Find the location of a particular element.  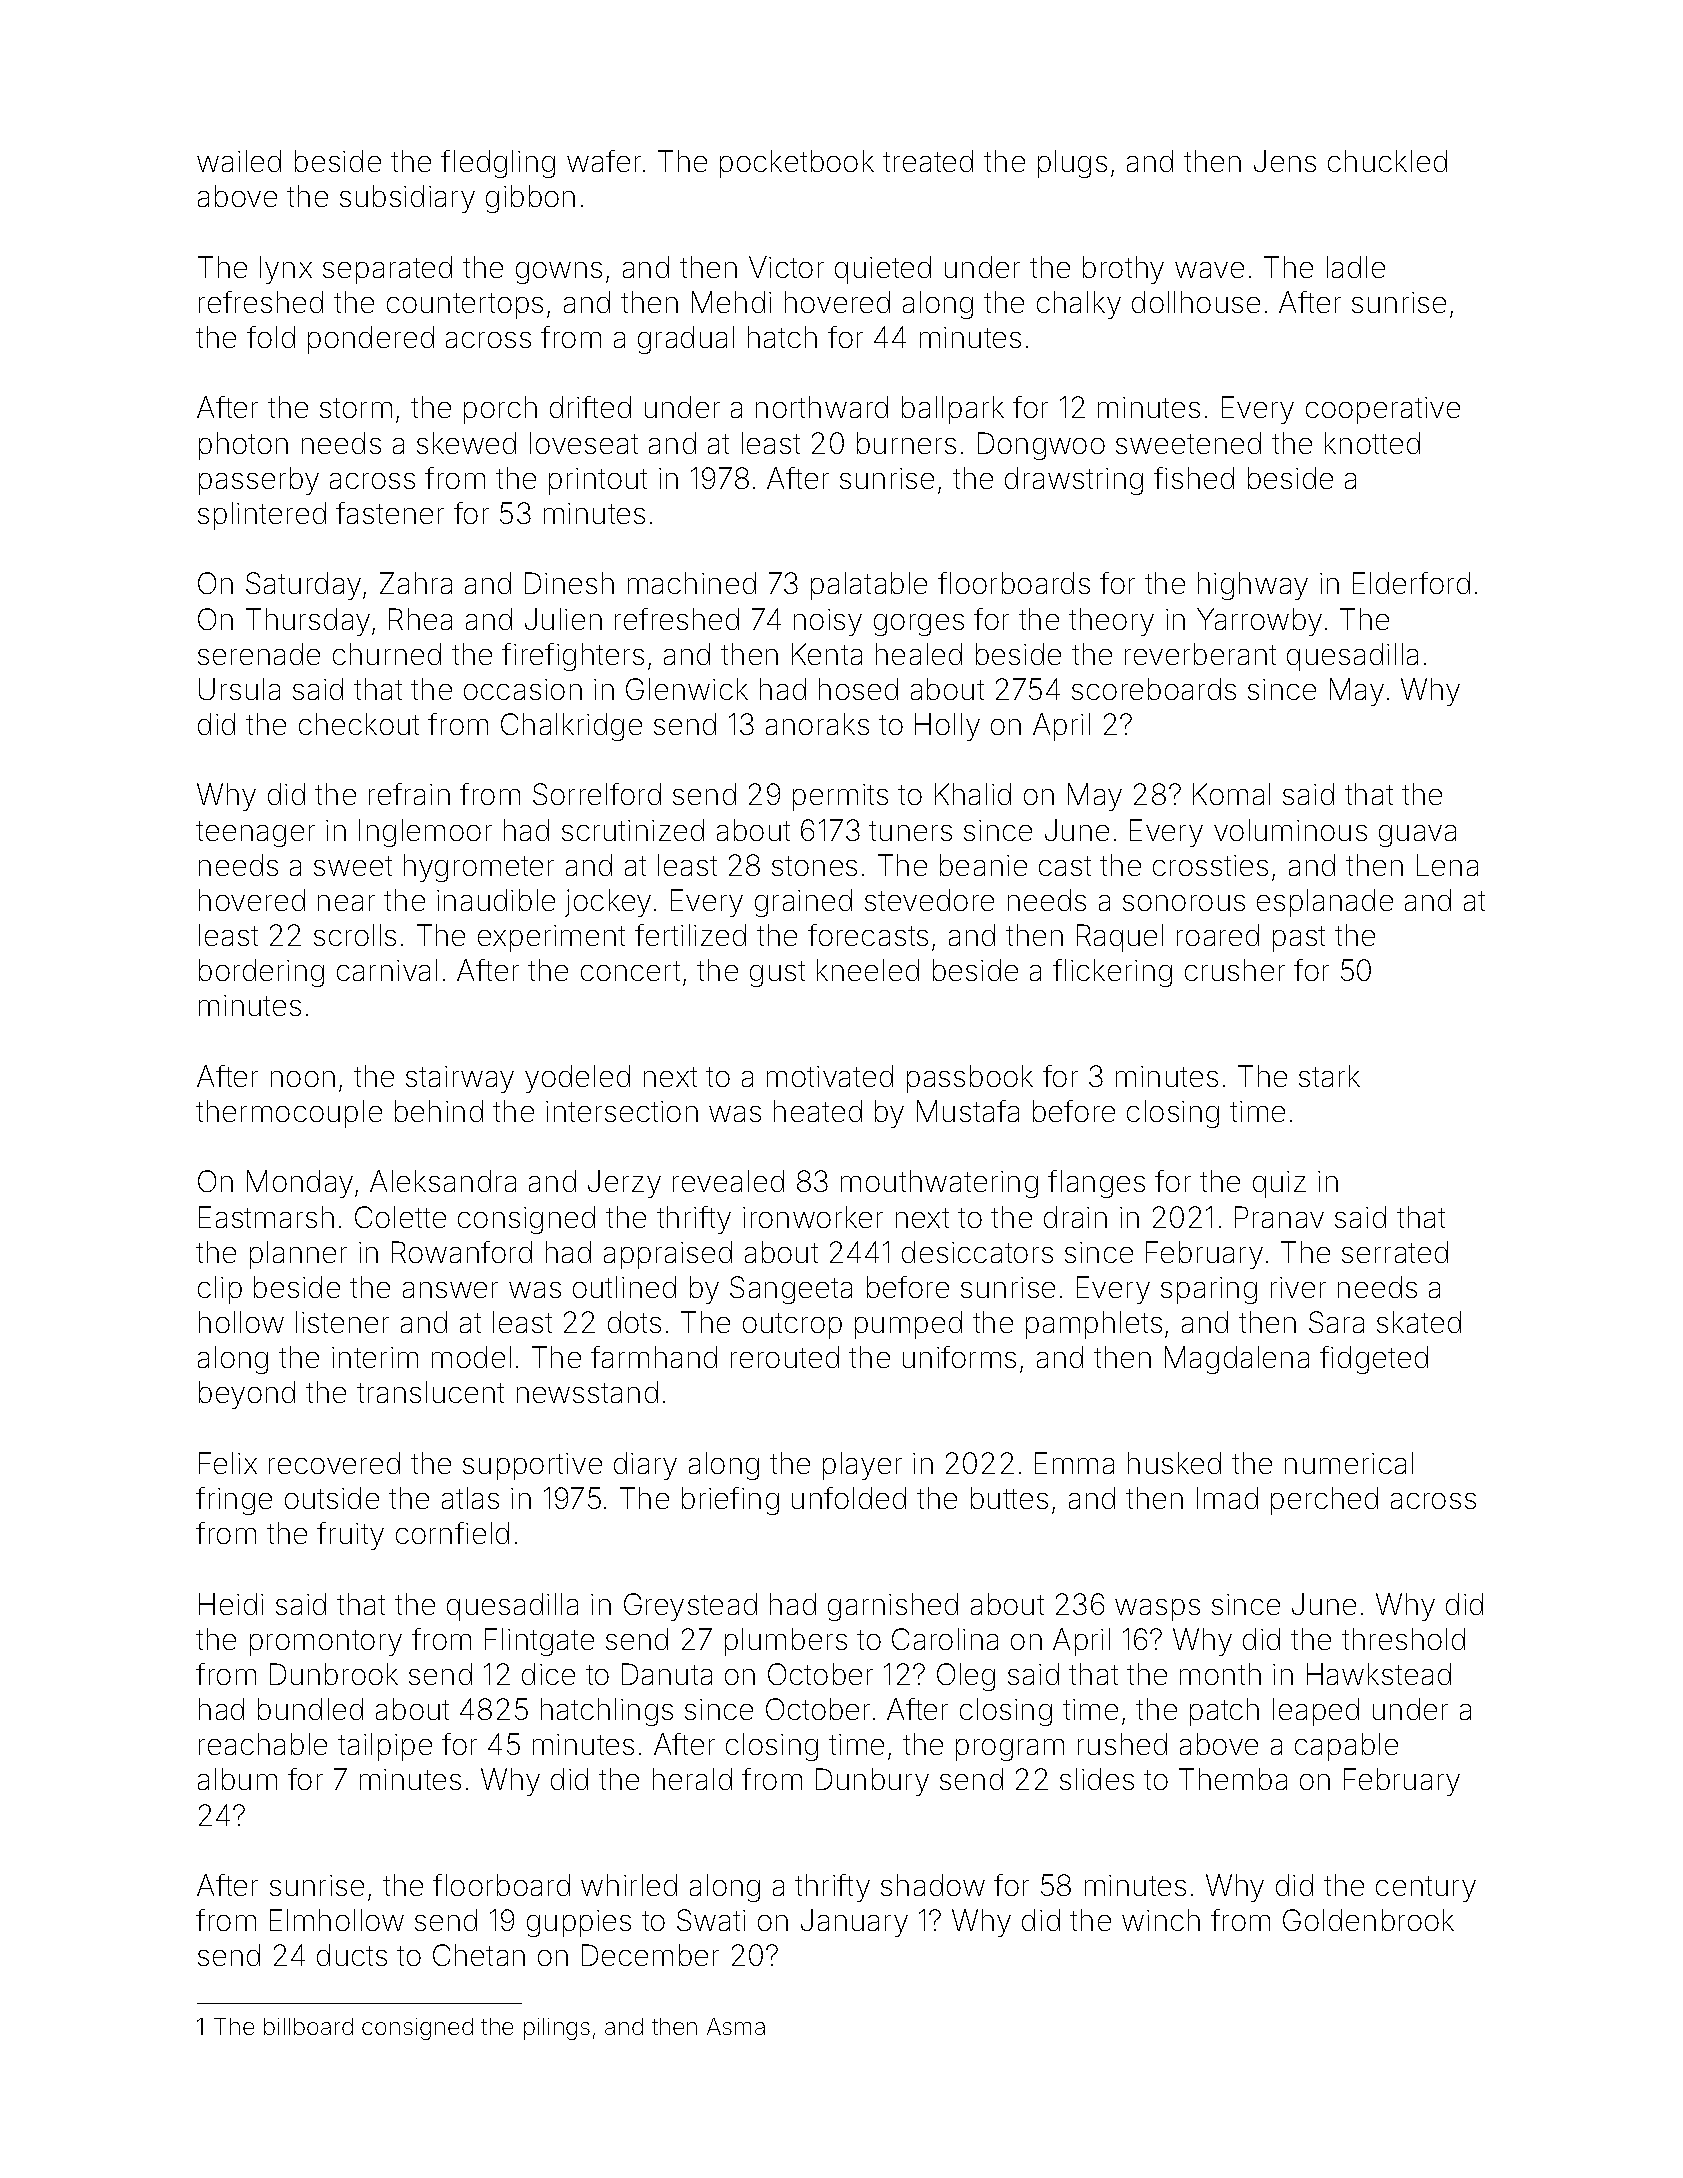

fledgling is located at coordinates (498, 164).
